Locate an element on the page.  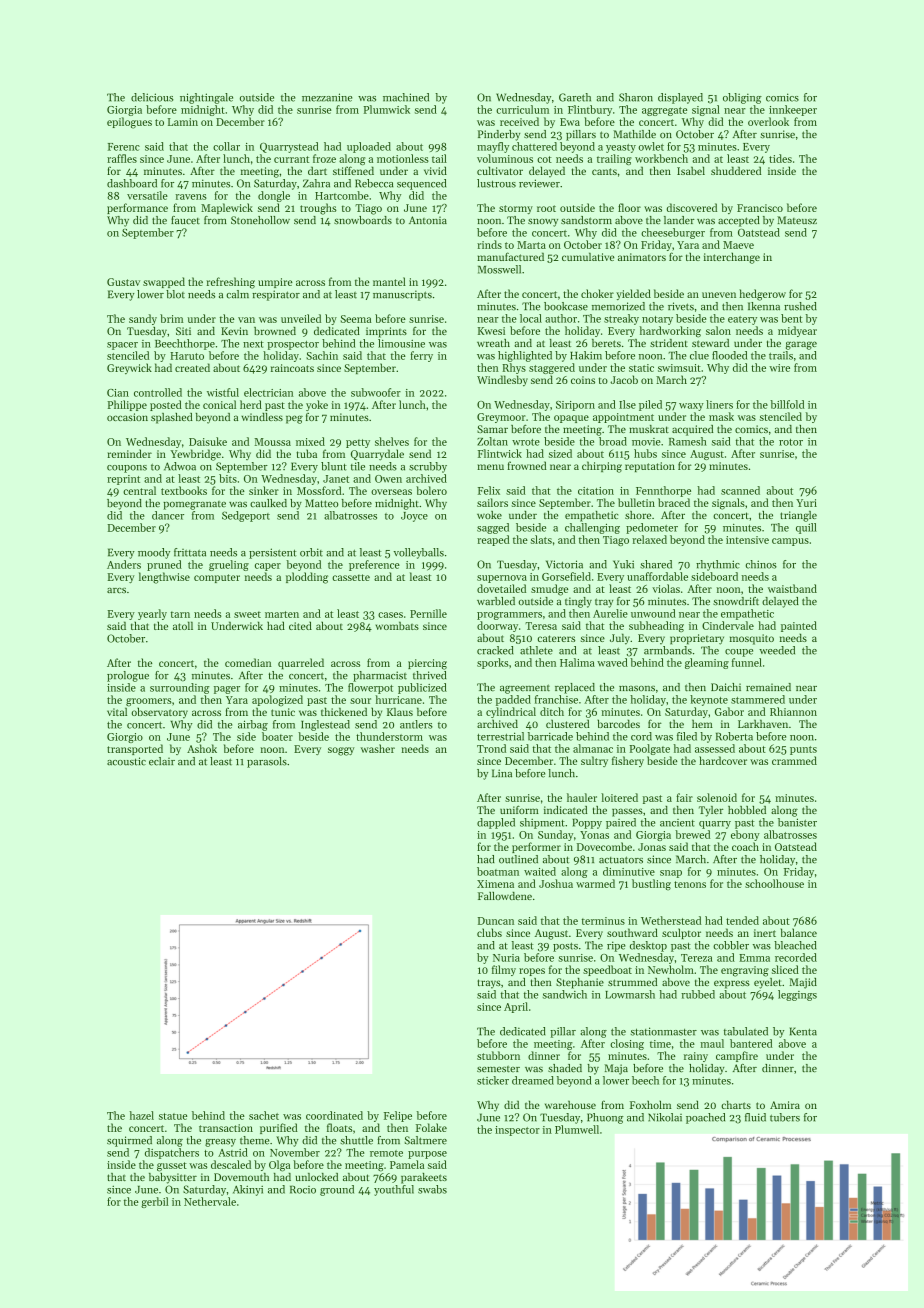
coordinated is located at coordinates (334, 1115).
